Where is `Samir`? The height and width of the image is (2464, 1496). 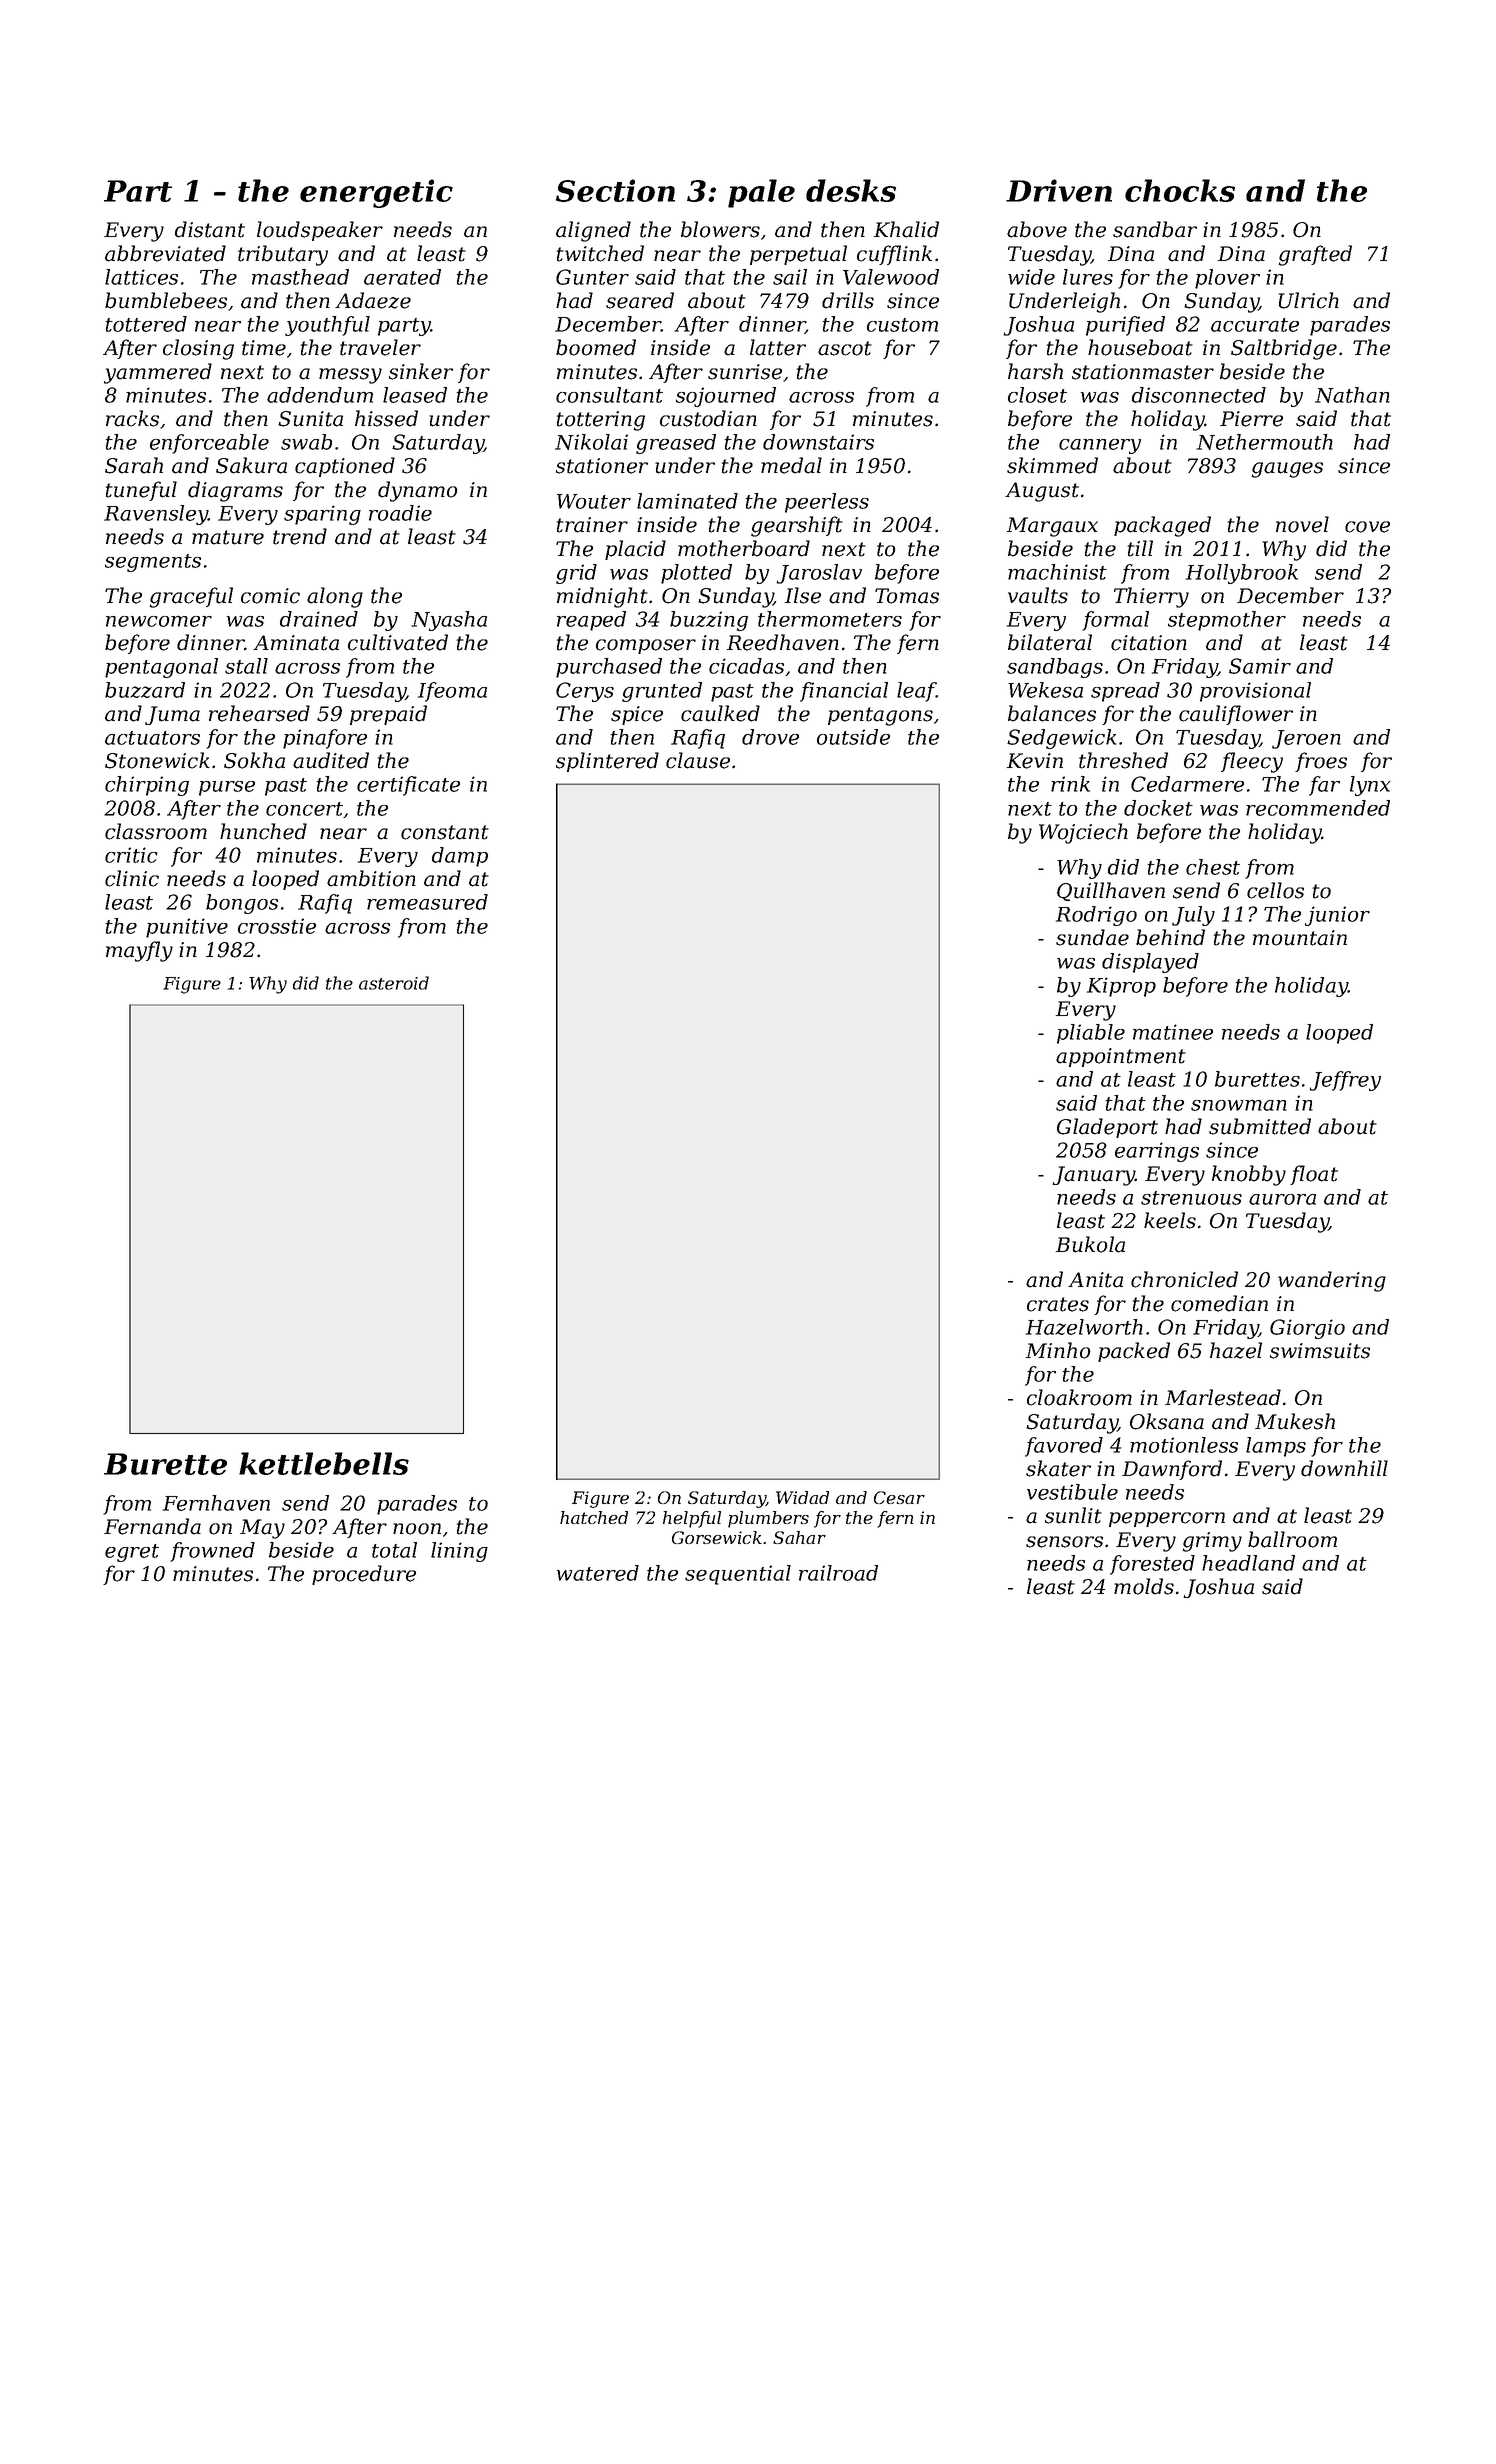
Samir is located at coordinates (1260, 666).
